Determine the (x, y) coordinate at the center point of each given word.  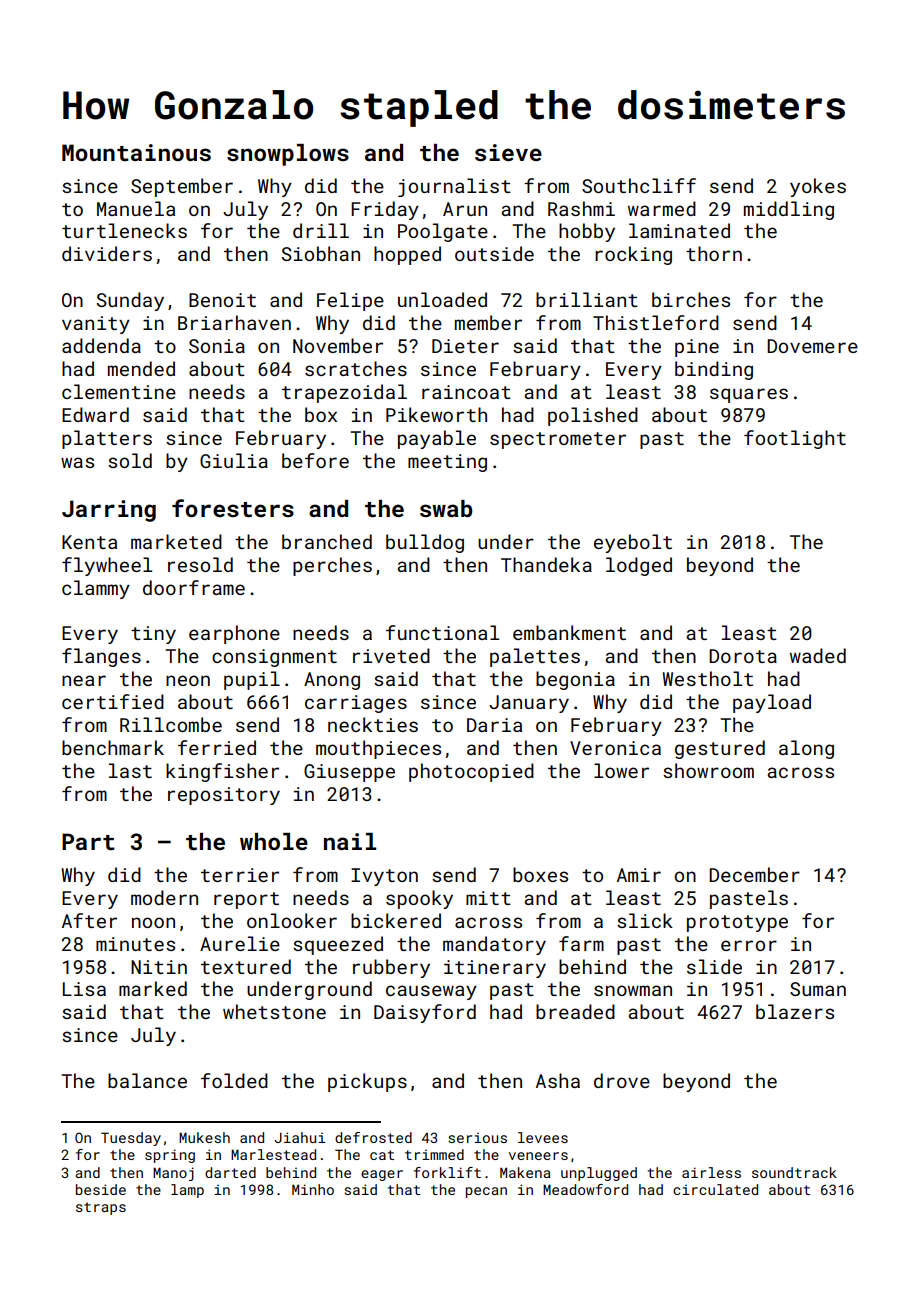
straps (101, 1208)
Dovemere (812, 346)
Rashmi (581, 208)
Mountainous (136, 152)
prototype (737, 923)
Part (88, 841)
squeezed (338, 945)
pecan (486, 1192)
